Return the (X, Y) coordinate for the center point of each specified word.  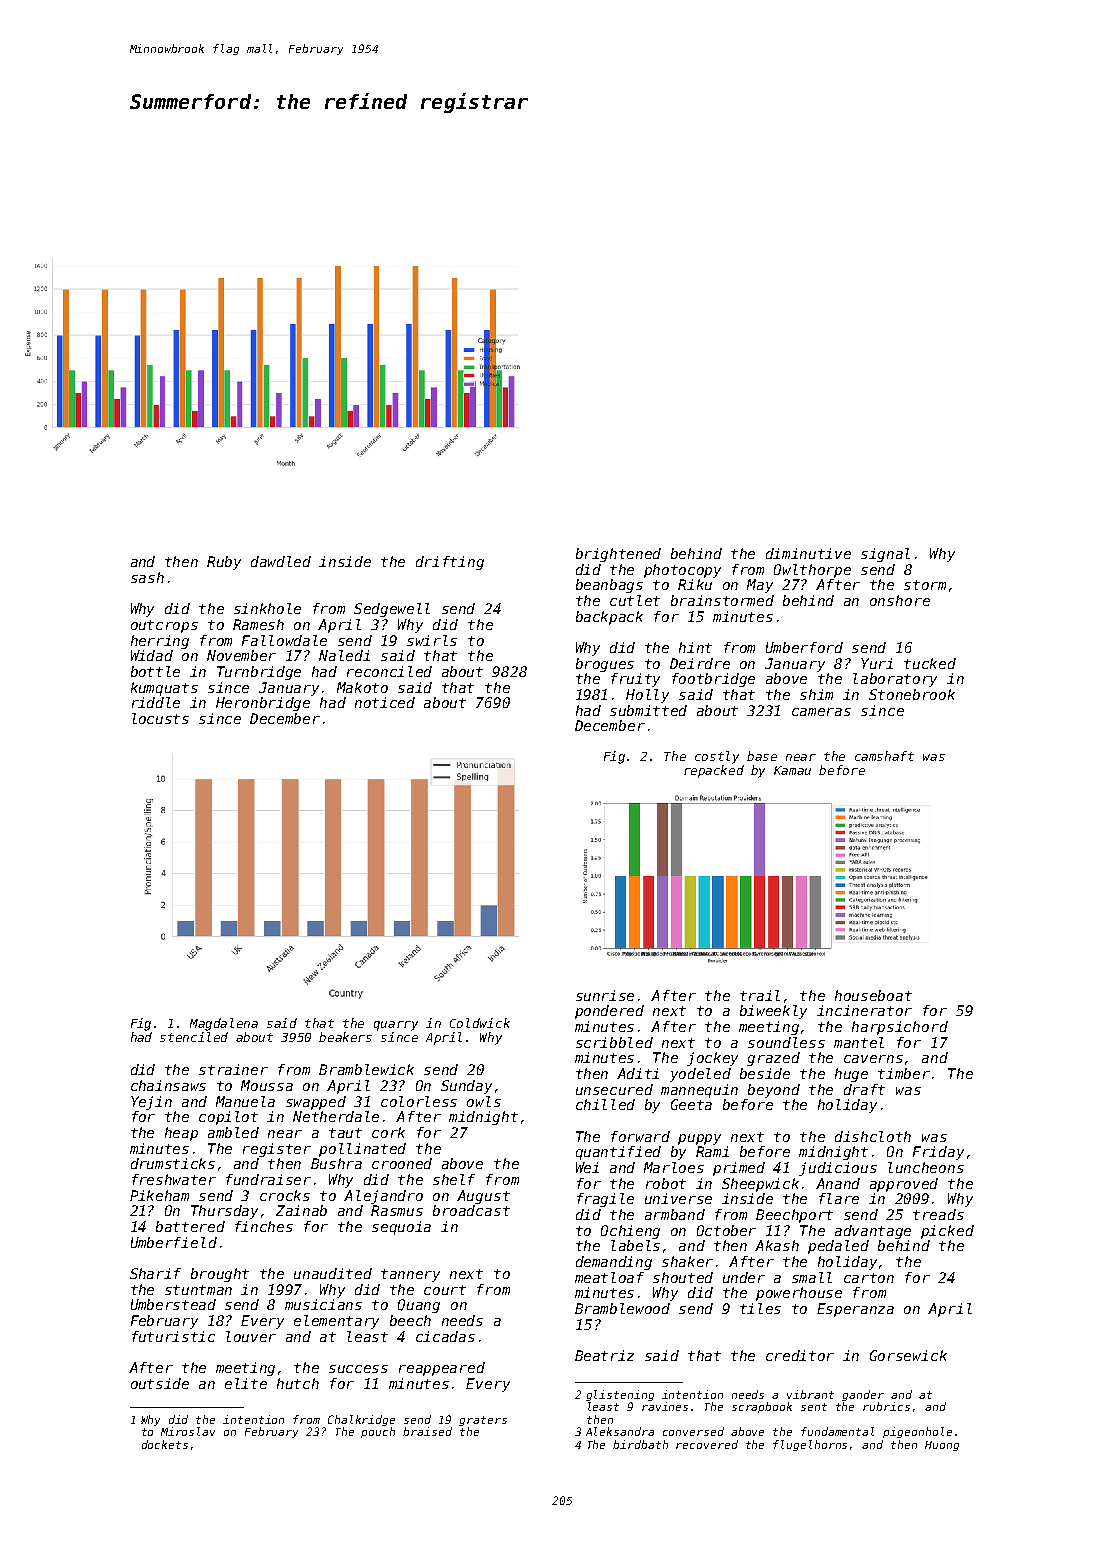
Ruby (224, 563)
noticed (385, 702)
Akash (777, 1245)
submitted (648, 710)
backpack (609, 618)
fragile (605, 1200)
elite (246, 1383)
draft (864, 1089)
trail (760, 995)
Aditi (638, 1073)
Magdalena (224, 1024)
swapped (316, 1103)
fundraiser (268, 1179)
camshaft (884, 756)
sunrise (605, 995)
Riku (695, 584)
